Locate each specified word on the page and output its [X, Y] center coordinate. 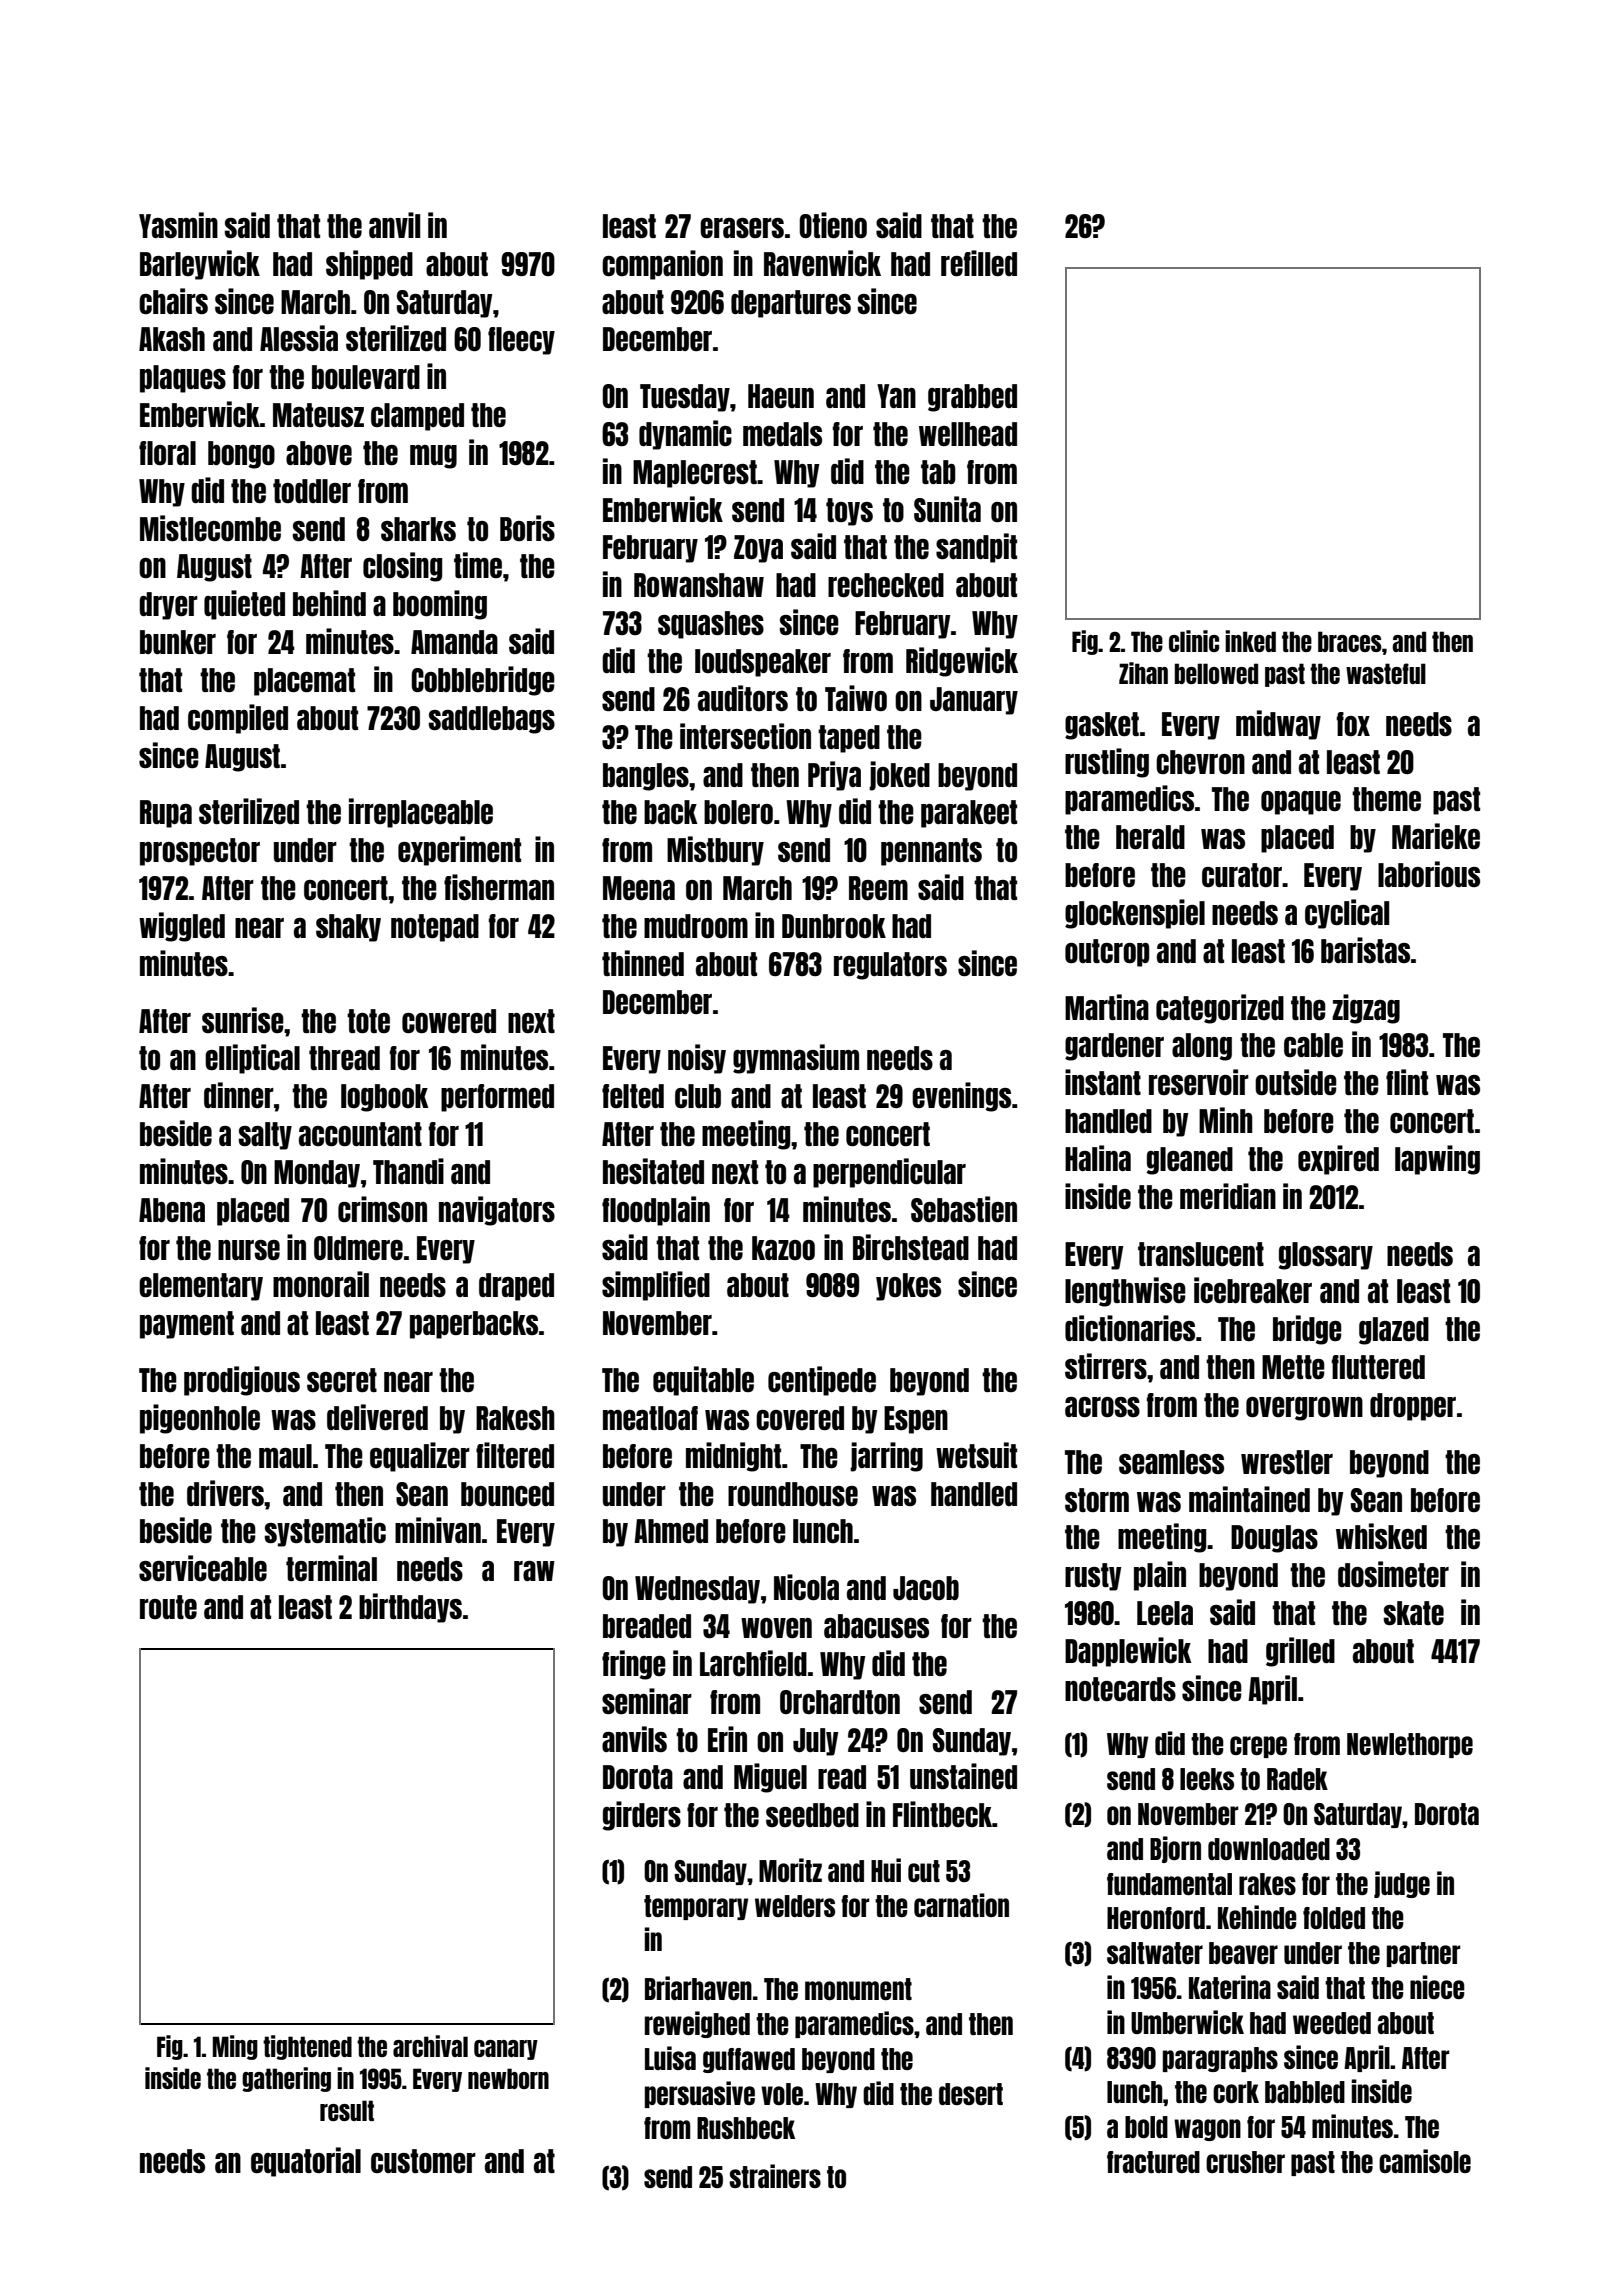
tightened [307, 2047]
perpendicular [889, 1173]
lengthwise [1125, 1292]
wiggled [182, 927]
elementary [201, 1287]
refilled [979, 263]
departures [791, 304]
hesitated [653, 1171]
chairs [173, 301]
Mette [1293, 1367]
